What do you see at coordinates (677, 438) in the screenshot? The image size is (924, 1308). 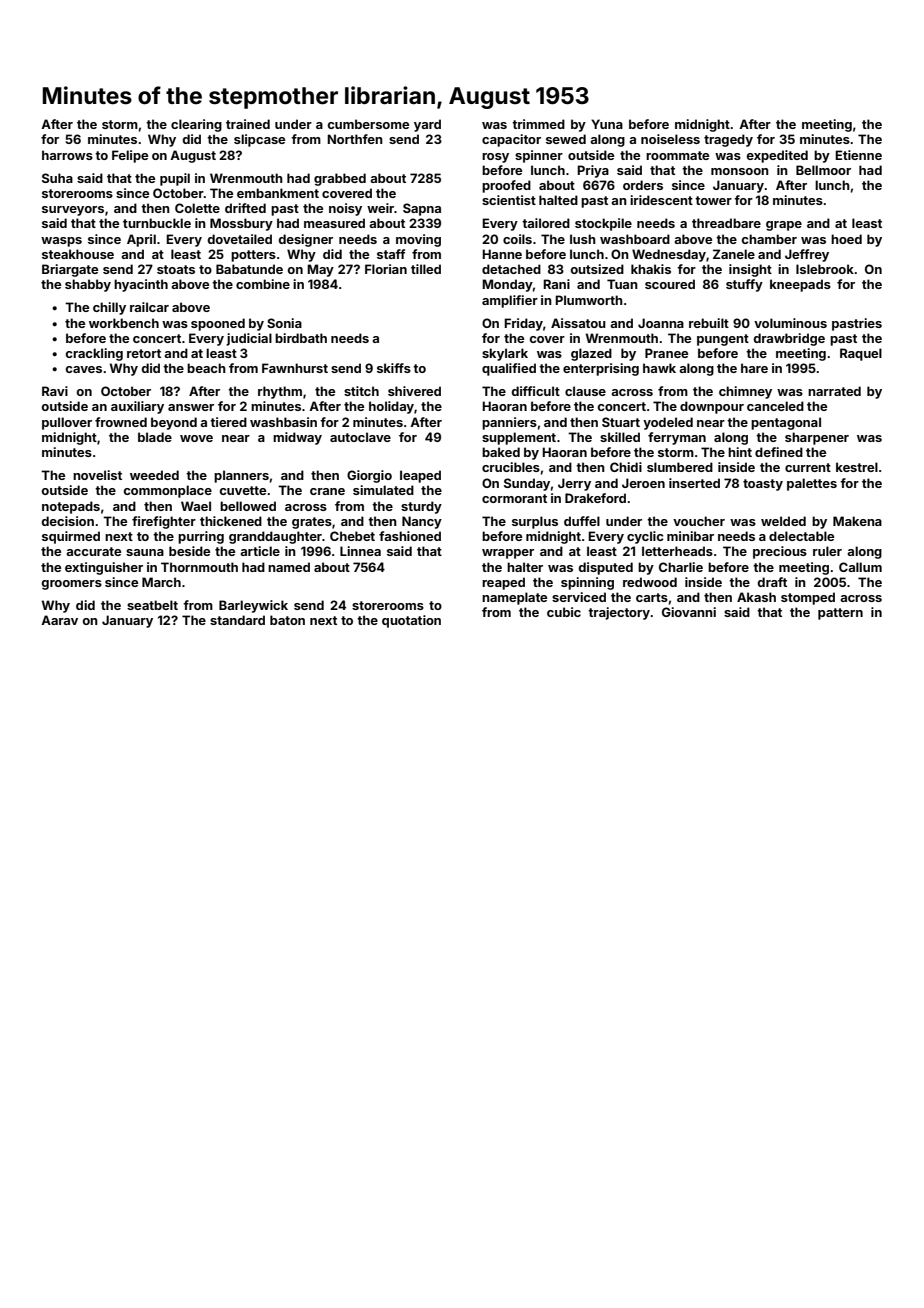 I see `ferryman` at bounding box center [677, 438].
